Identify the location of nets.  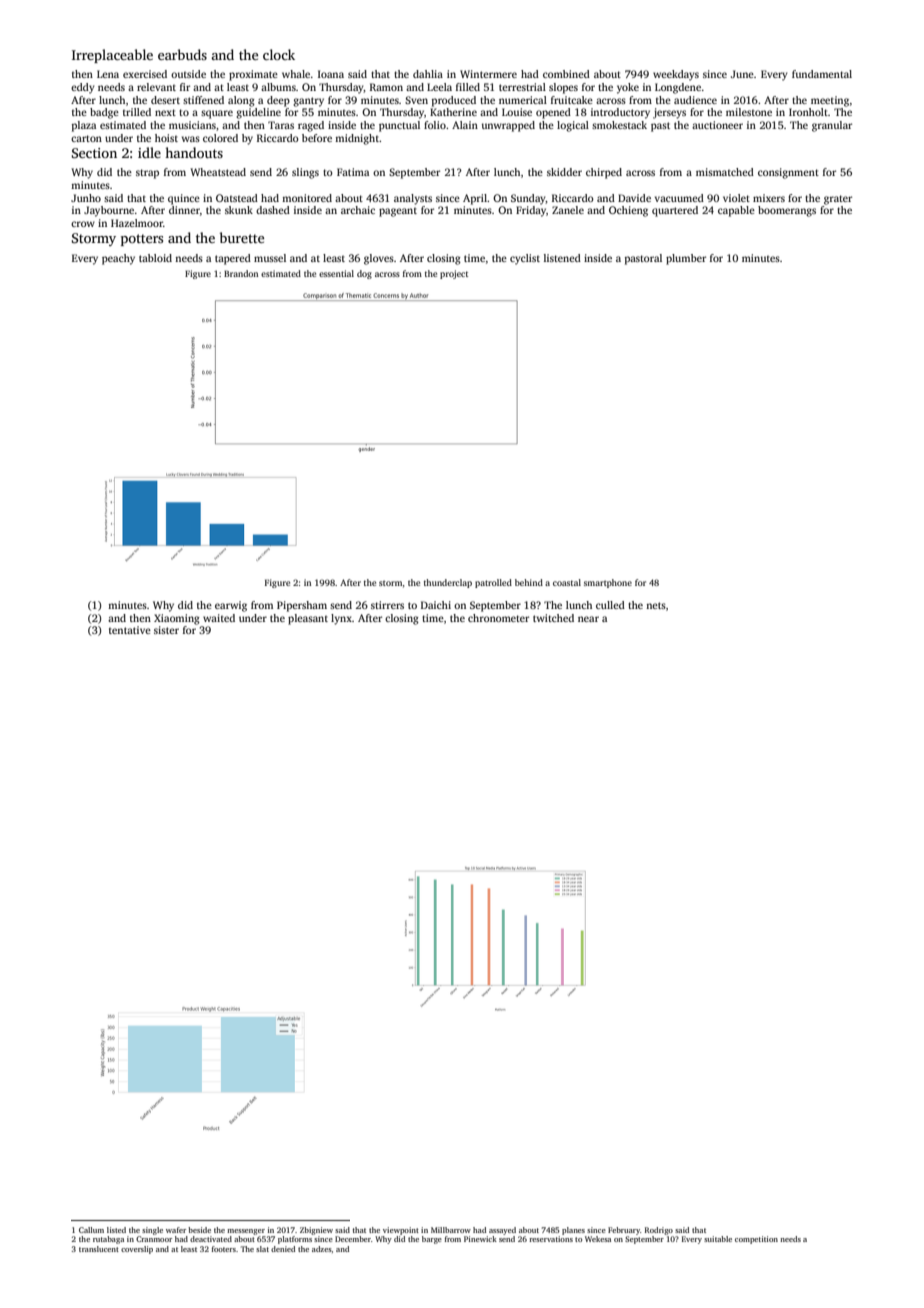
(656, 605).
